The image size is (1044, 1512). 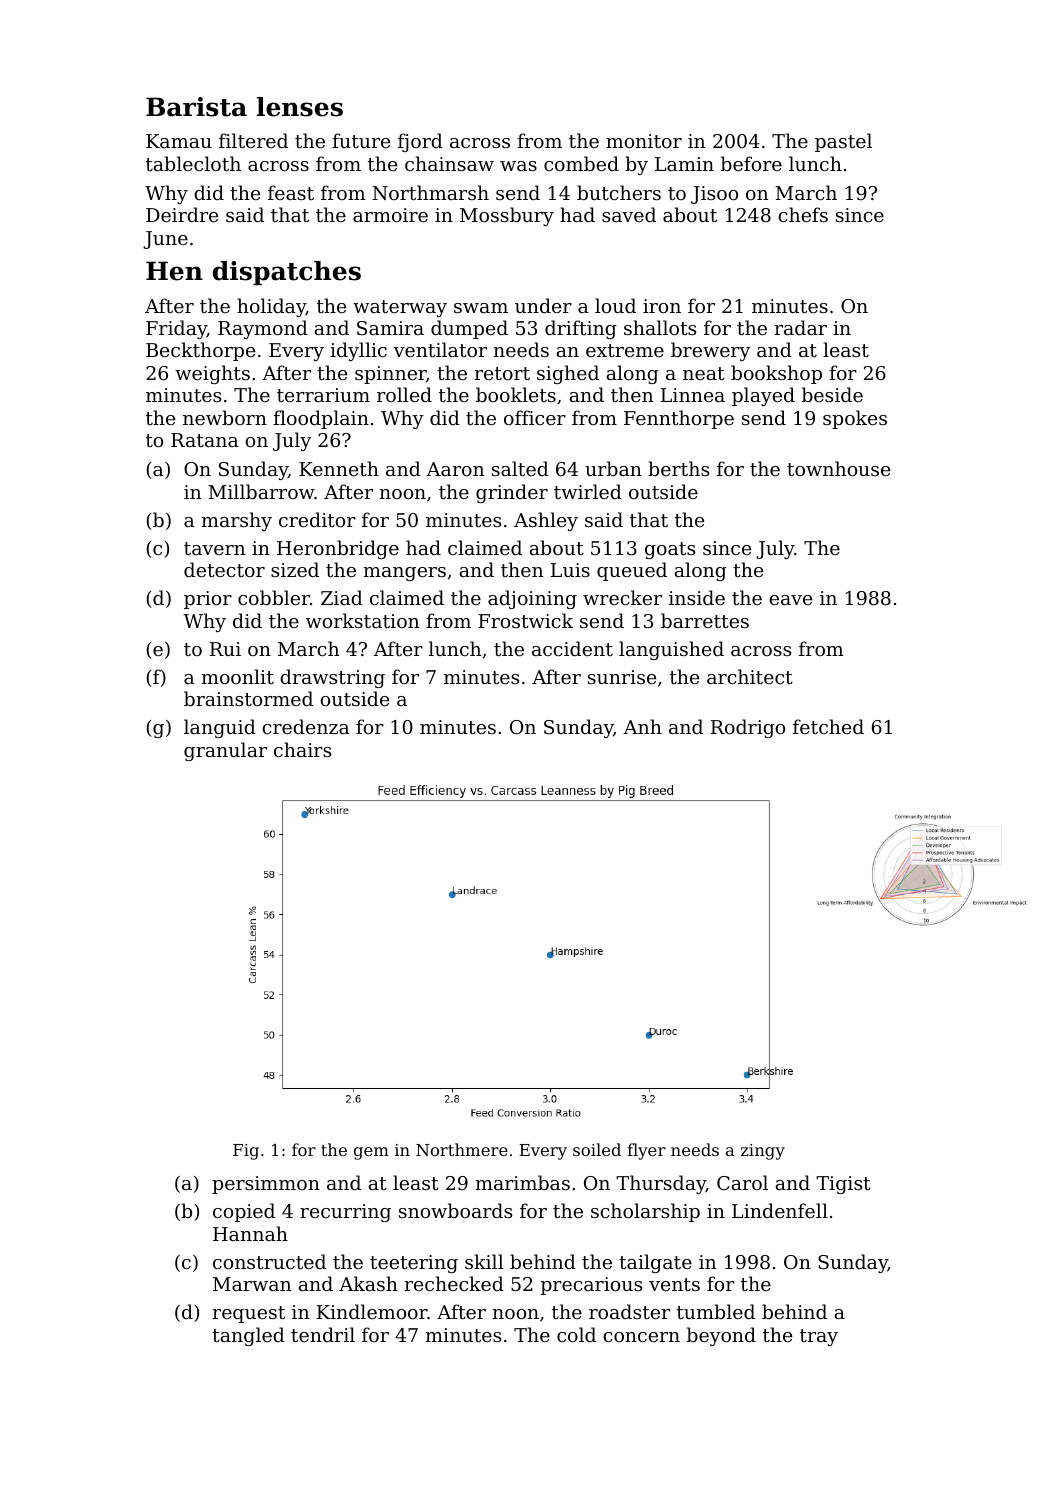 What do you see at coordinates (372, 1311) in the screenshot?
I see `Kindlemoor` at bounding box center [372, 1311].
